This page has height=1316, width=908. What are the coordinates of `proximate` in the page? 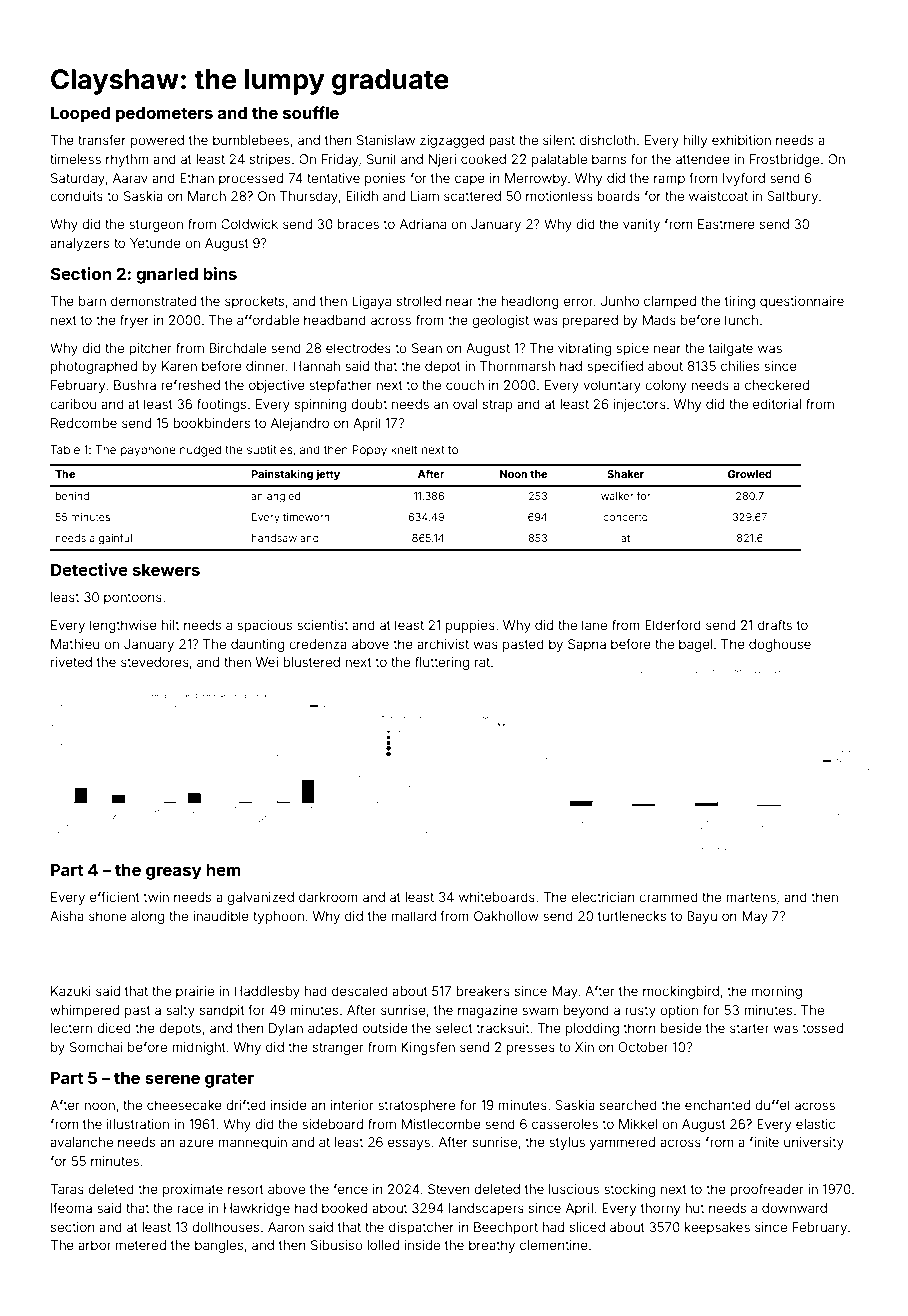 It's located at (193, 1190).
